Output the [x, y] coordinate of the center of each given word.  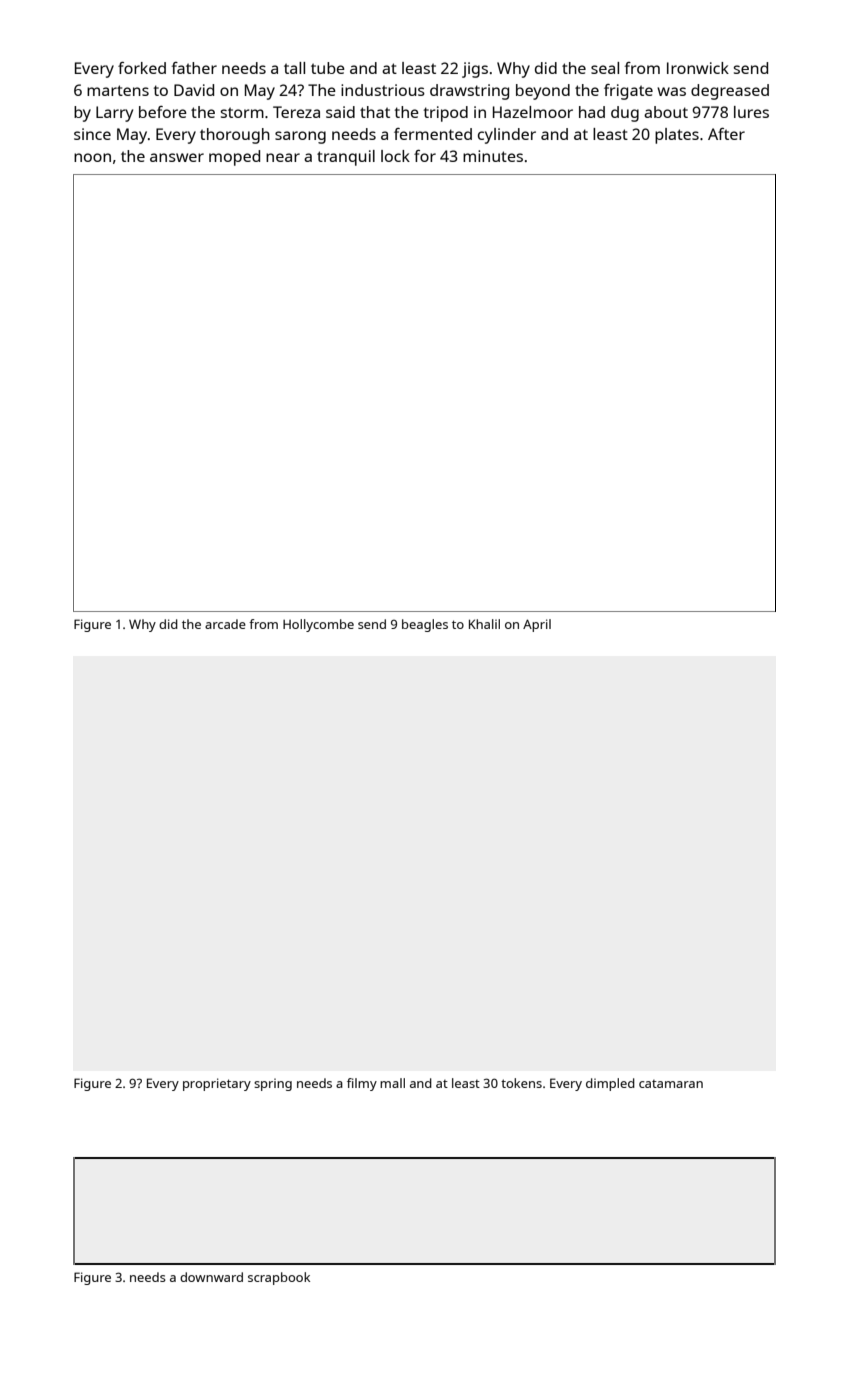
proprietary [217, 1084]
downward [211, 1277]
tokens [521, 1083]
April [537, 625]
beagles [425, 625]
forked [142, 68]
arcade [225, 624]
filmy [362, 1084]
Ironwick [698, 68]
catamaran [671, 1084]
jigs [475, 70]
